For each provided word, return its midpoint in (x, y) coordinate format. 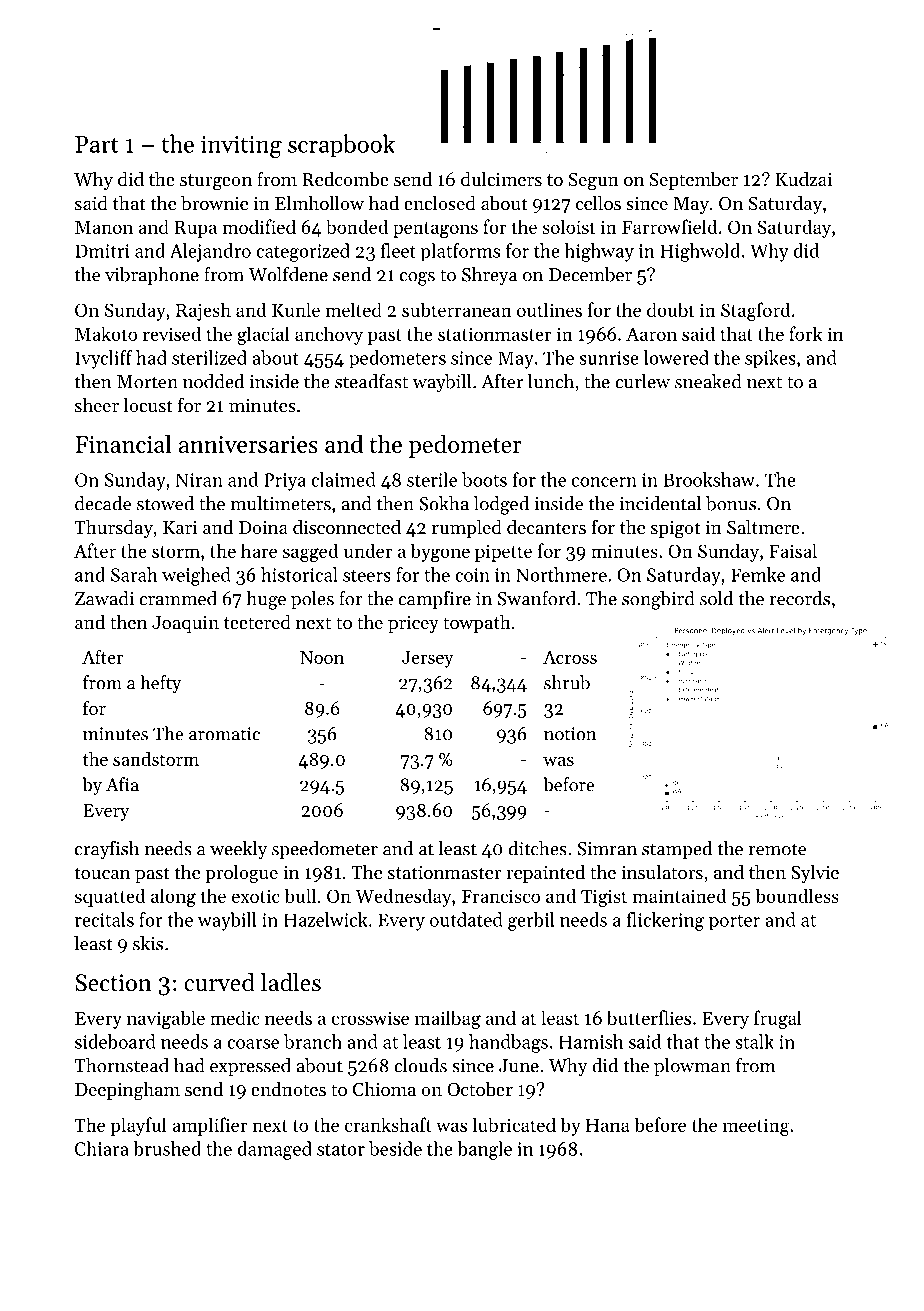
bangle (484, 1150)
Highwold (700, 252)
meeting (756, 1127)
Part (97, 144)
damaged (274, 1150)
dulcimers (501, 179)
